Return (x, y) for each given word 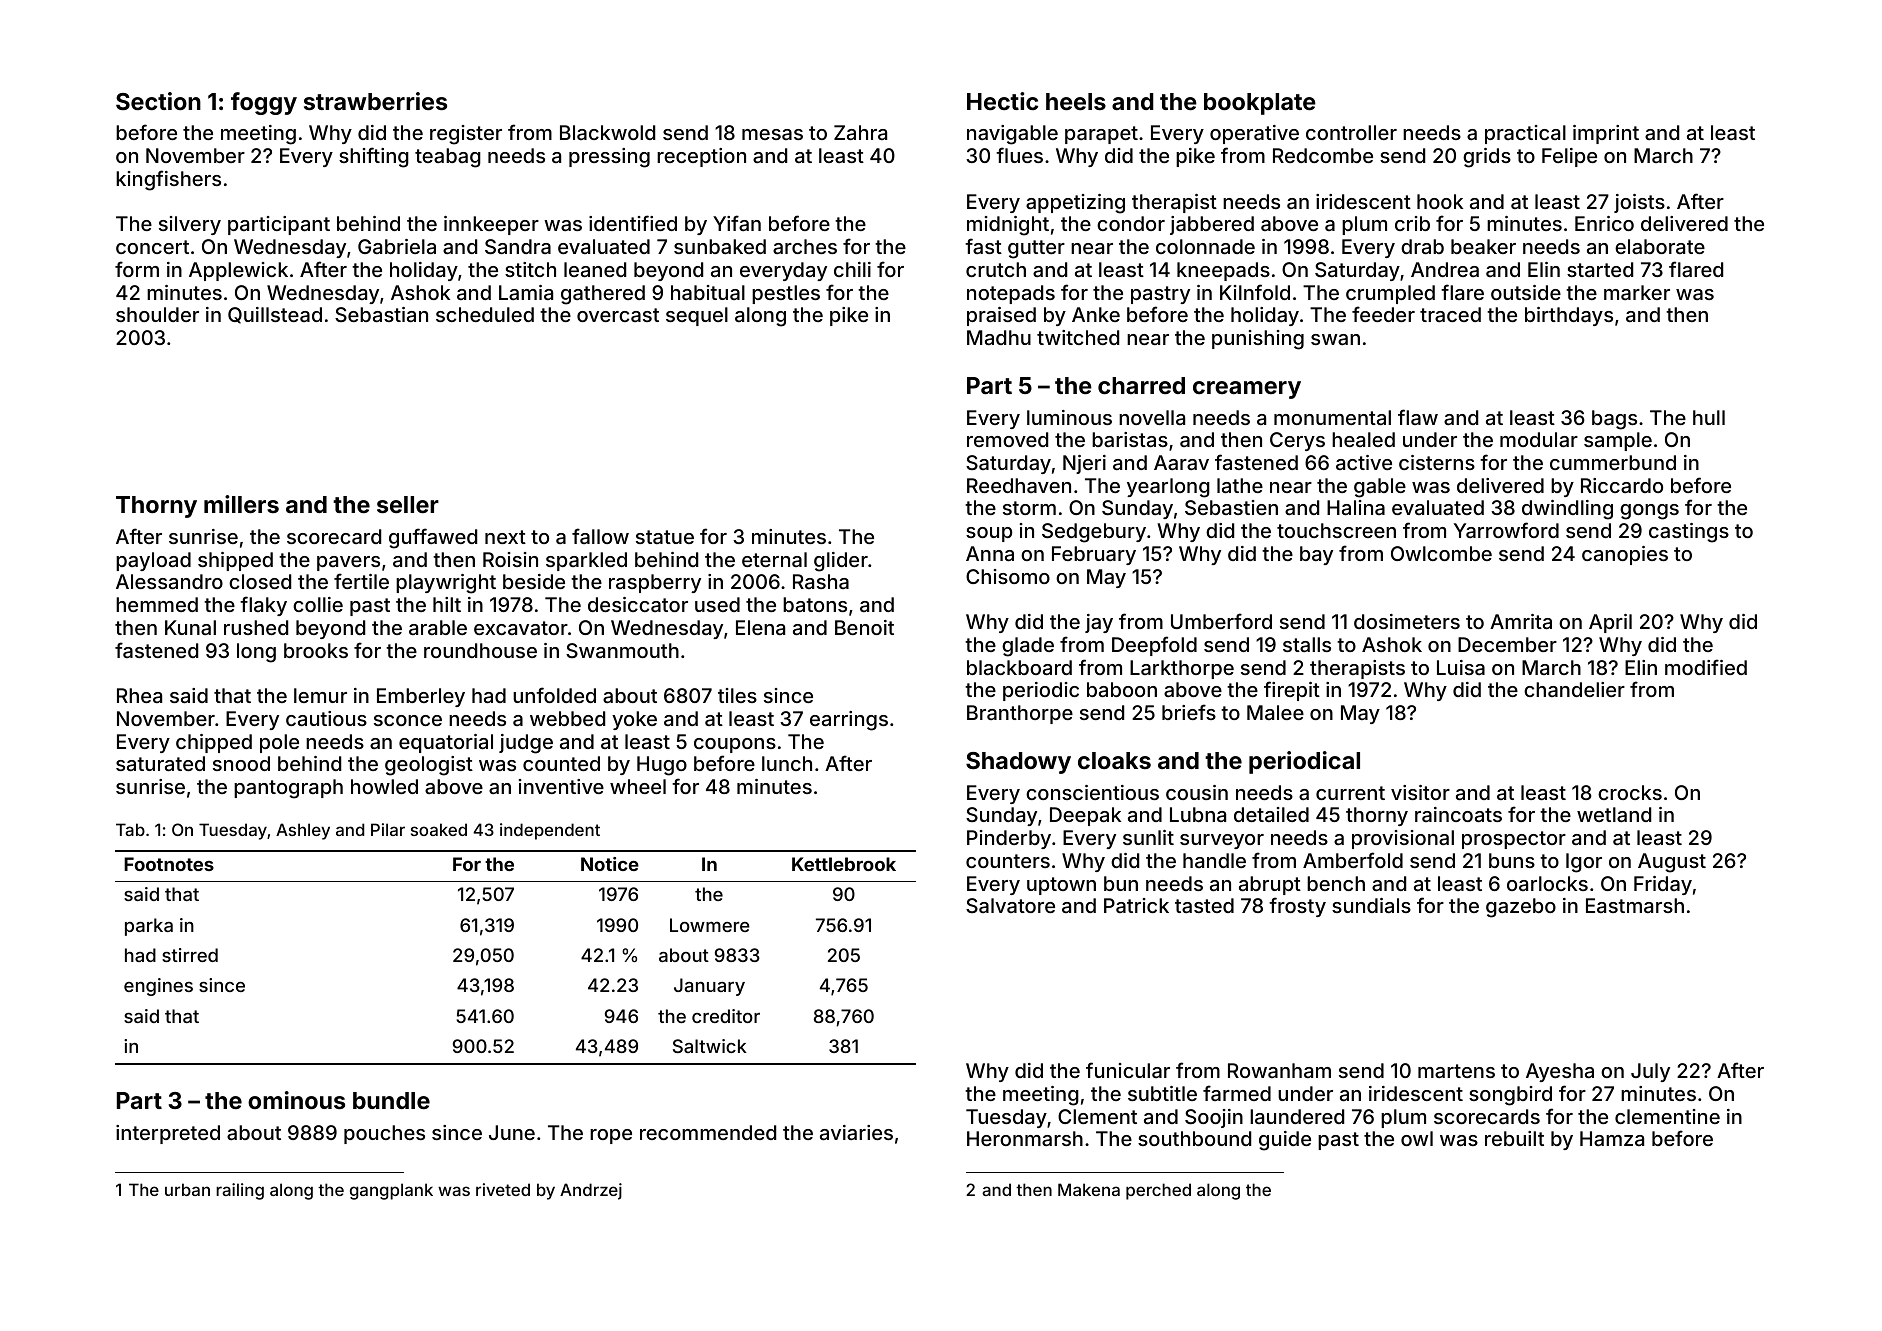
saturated (160, 763)
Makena (1089, 1189)
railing (240, 1191)
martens (1456, 1071)
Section (158, 101)
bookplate (1260, 104)
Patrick (1136, 905)
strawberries (375, 101)
